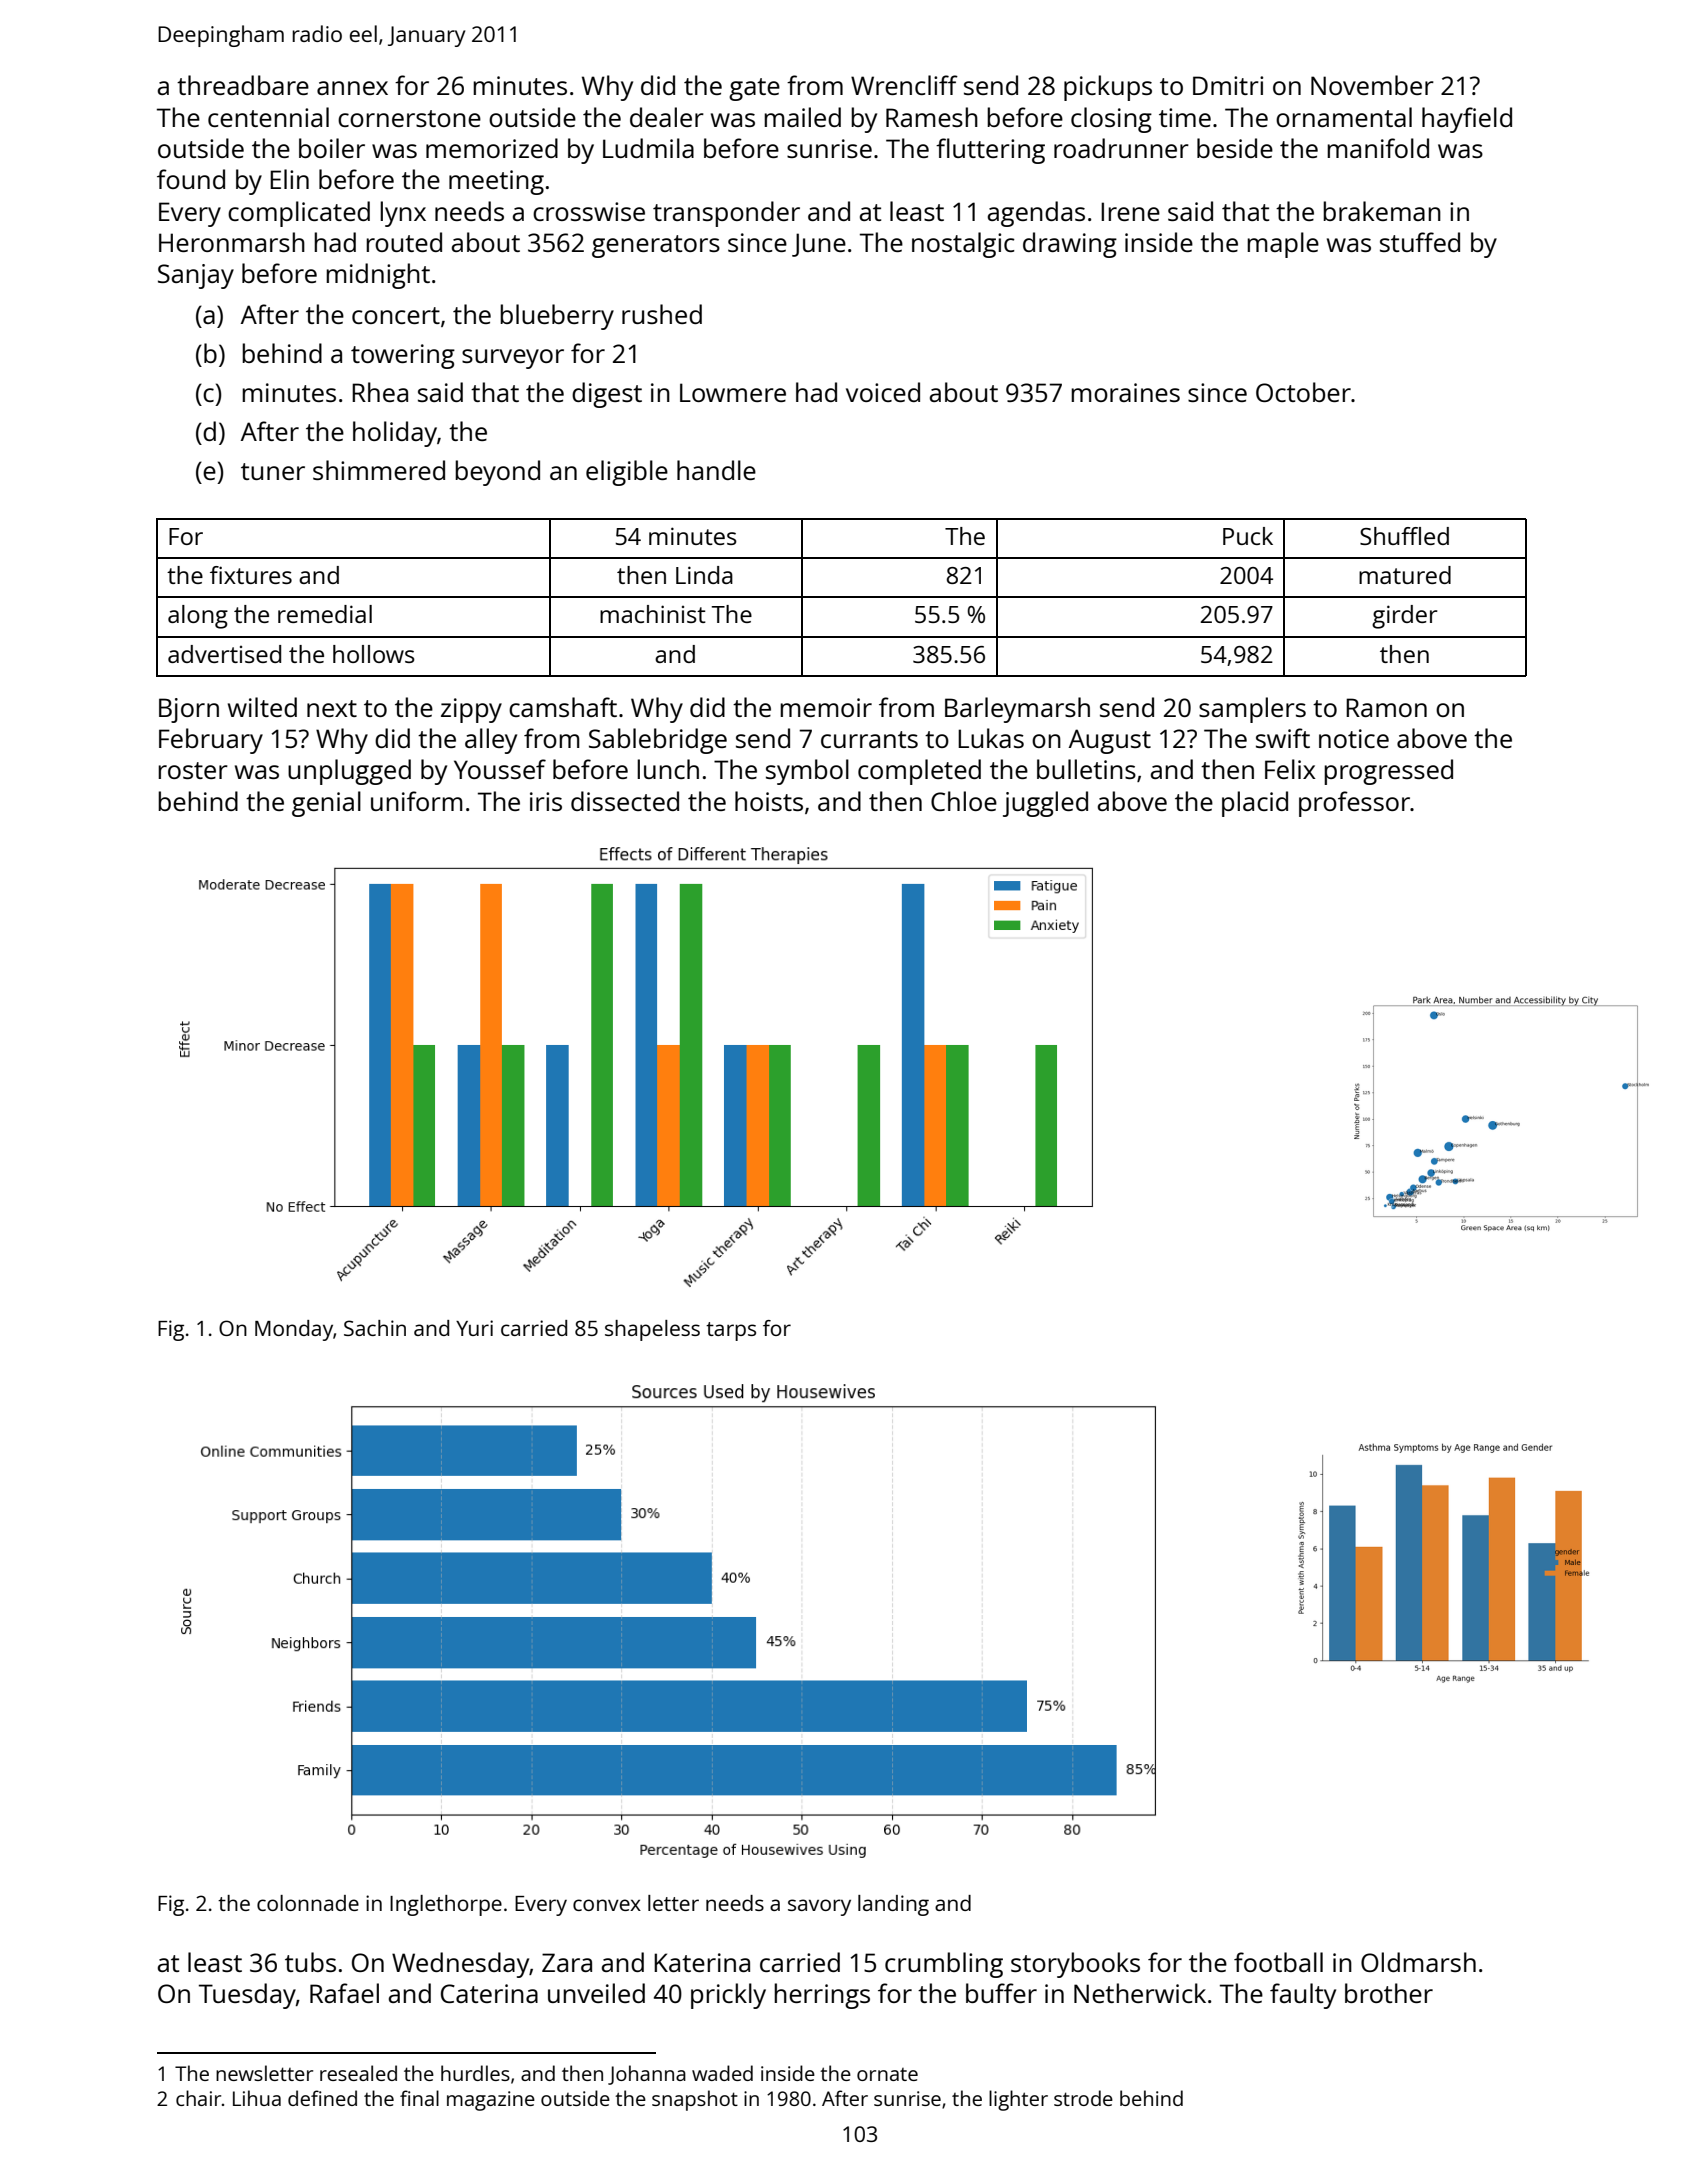 This screenshot has height=2178, width=1683. I want to click on Inglethorpe, so click(446, 1905).
